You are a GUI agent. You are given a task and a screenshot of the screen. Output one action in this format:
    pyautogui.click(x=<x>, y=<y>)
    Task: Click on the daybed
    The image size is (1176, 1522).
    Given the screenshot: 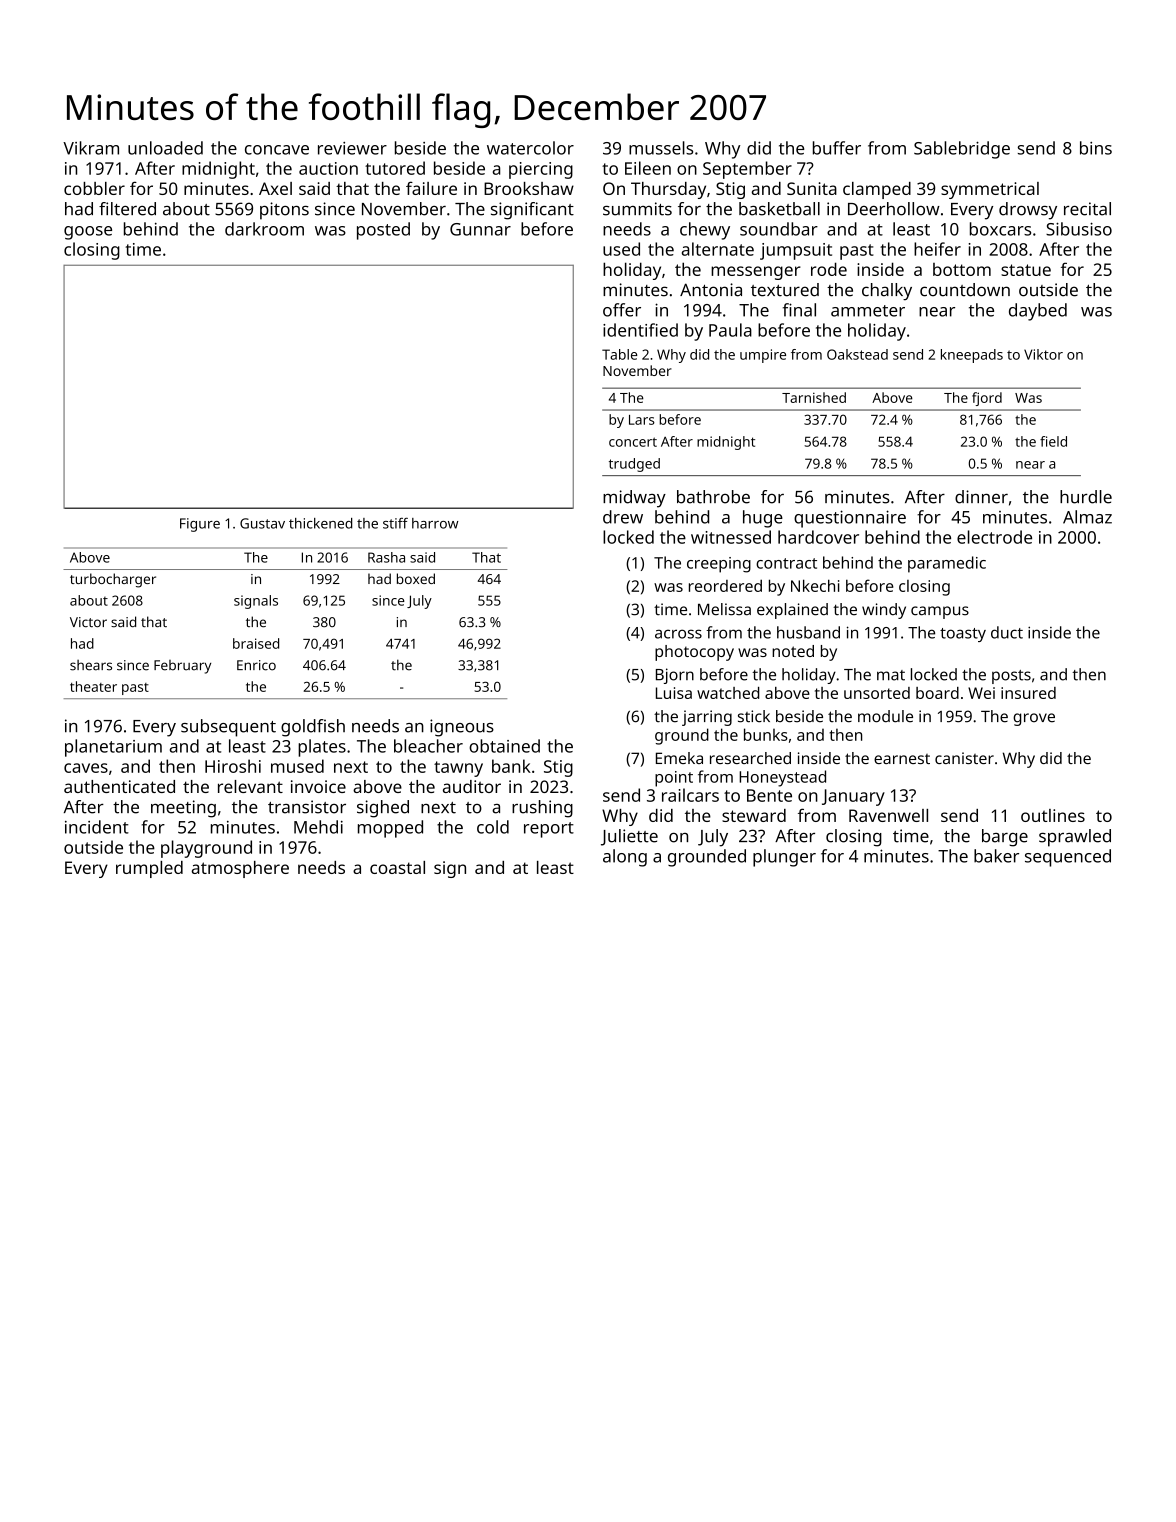 What is the action you would take?
    pyautogui.click(x=1038, y=312)
